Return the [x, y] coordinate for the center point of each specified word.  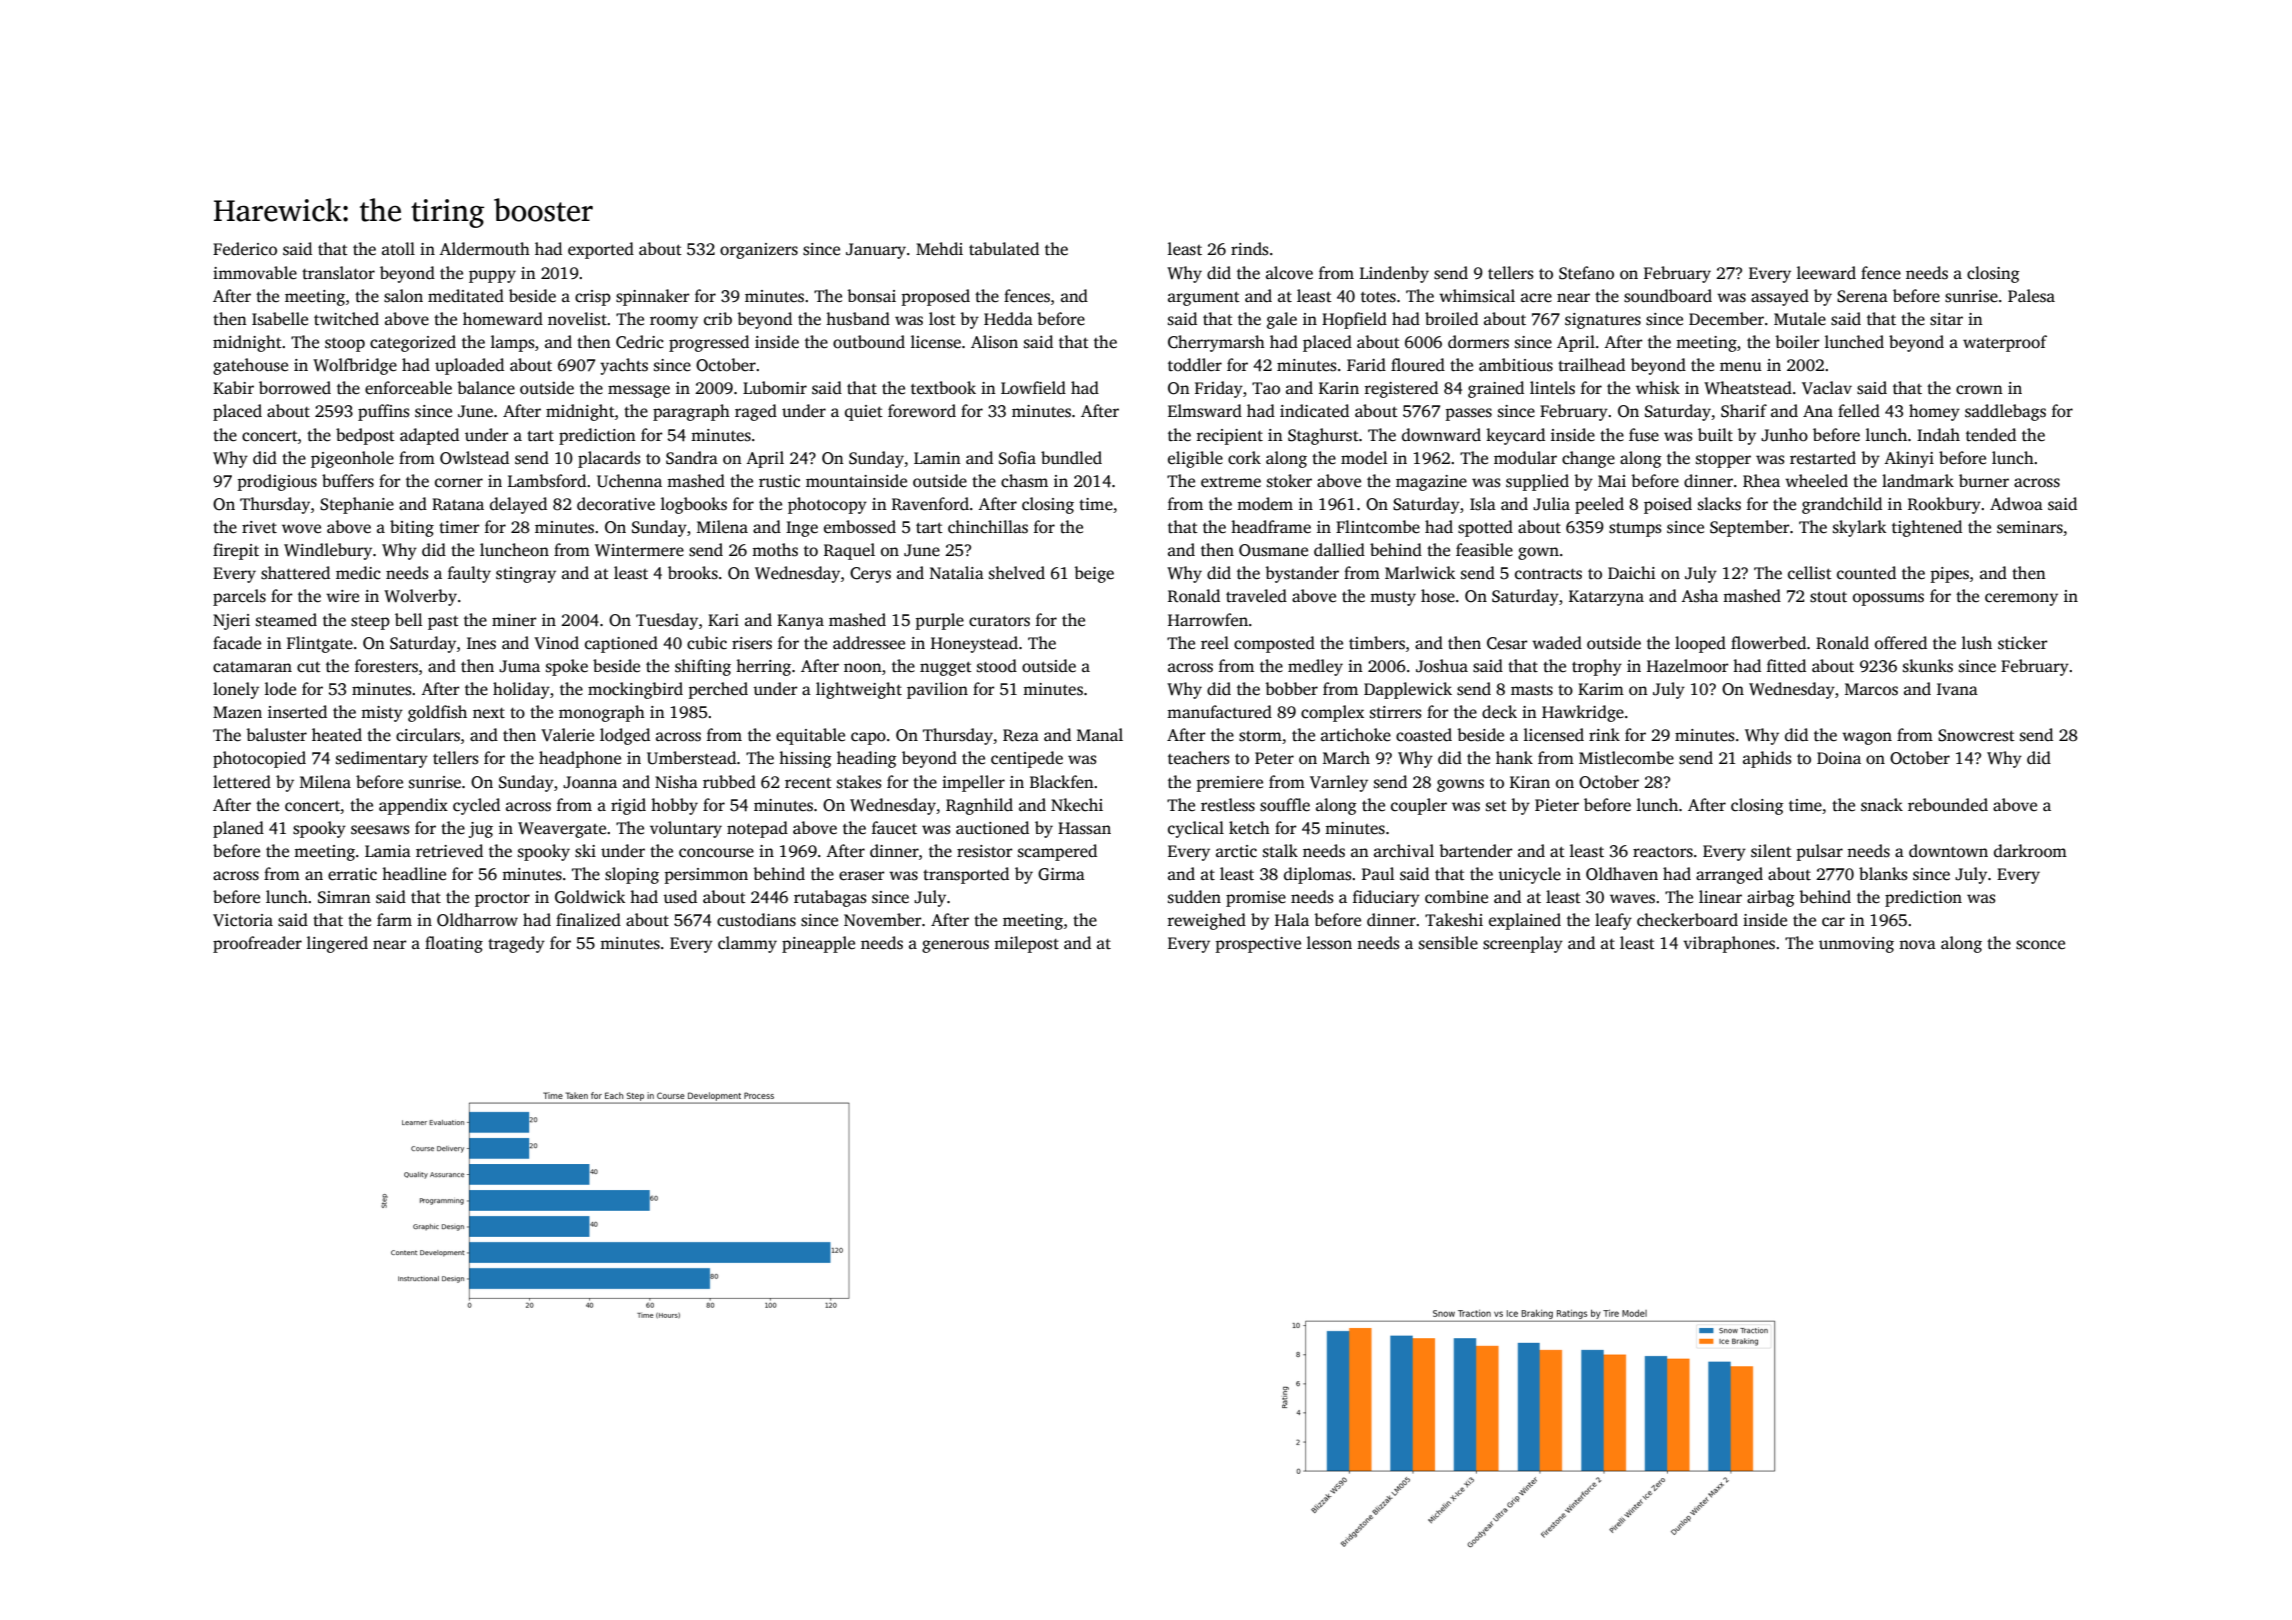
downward [1441, 435]
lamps [513, 343]
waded [1557, 643]
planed [238, 829]
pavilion [937, 690]
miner [514, 620]
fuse [1644, 435]
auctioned [992, 828]
